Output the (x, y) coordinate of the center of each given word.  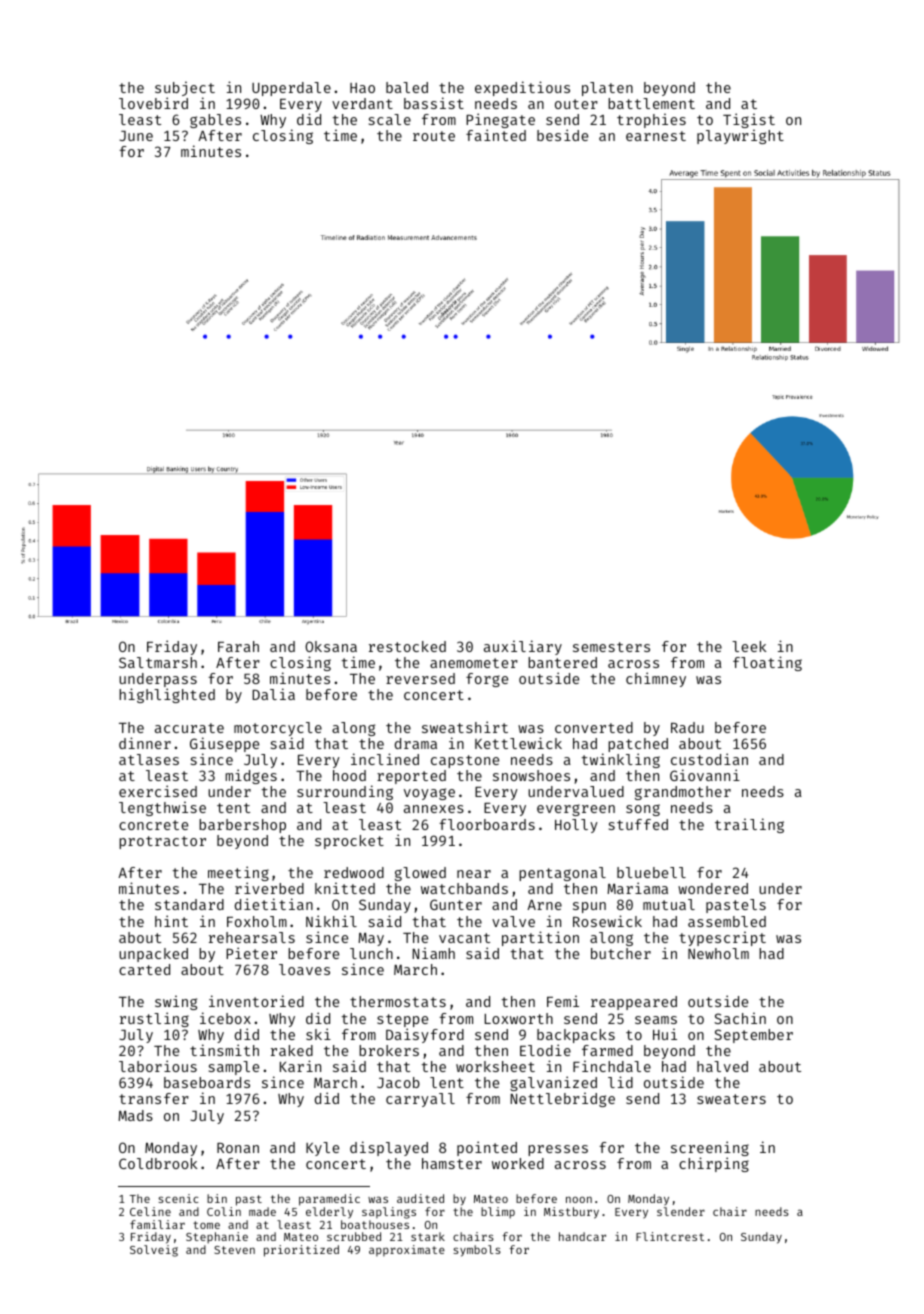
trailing (749, 825)
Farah (238, 646)
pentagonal (562, 874)
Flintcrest (670, 1236)
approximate (407, 1251)
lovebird (153, 103)
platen (607, 89)
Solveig (154, 1251)
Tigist (749, 120)
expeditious (522, 88)
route (434, 136)
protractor (162, 842)
